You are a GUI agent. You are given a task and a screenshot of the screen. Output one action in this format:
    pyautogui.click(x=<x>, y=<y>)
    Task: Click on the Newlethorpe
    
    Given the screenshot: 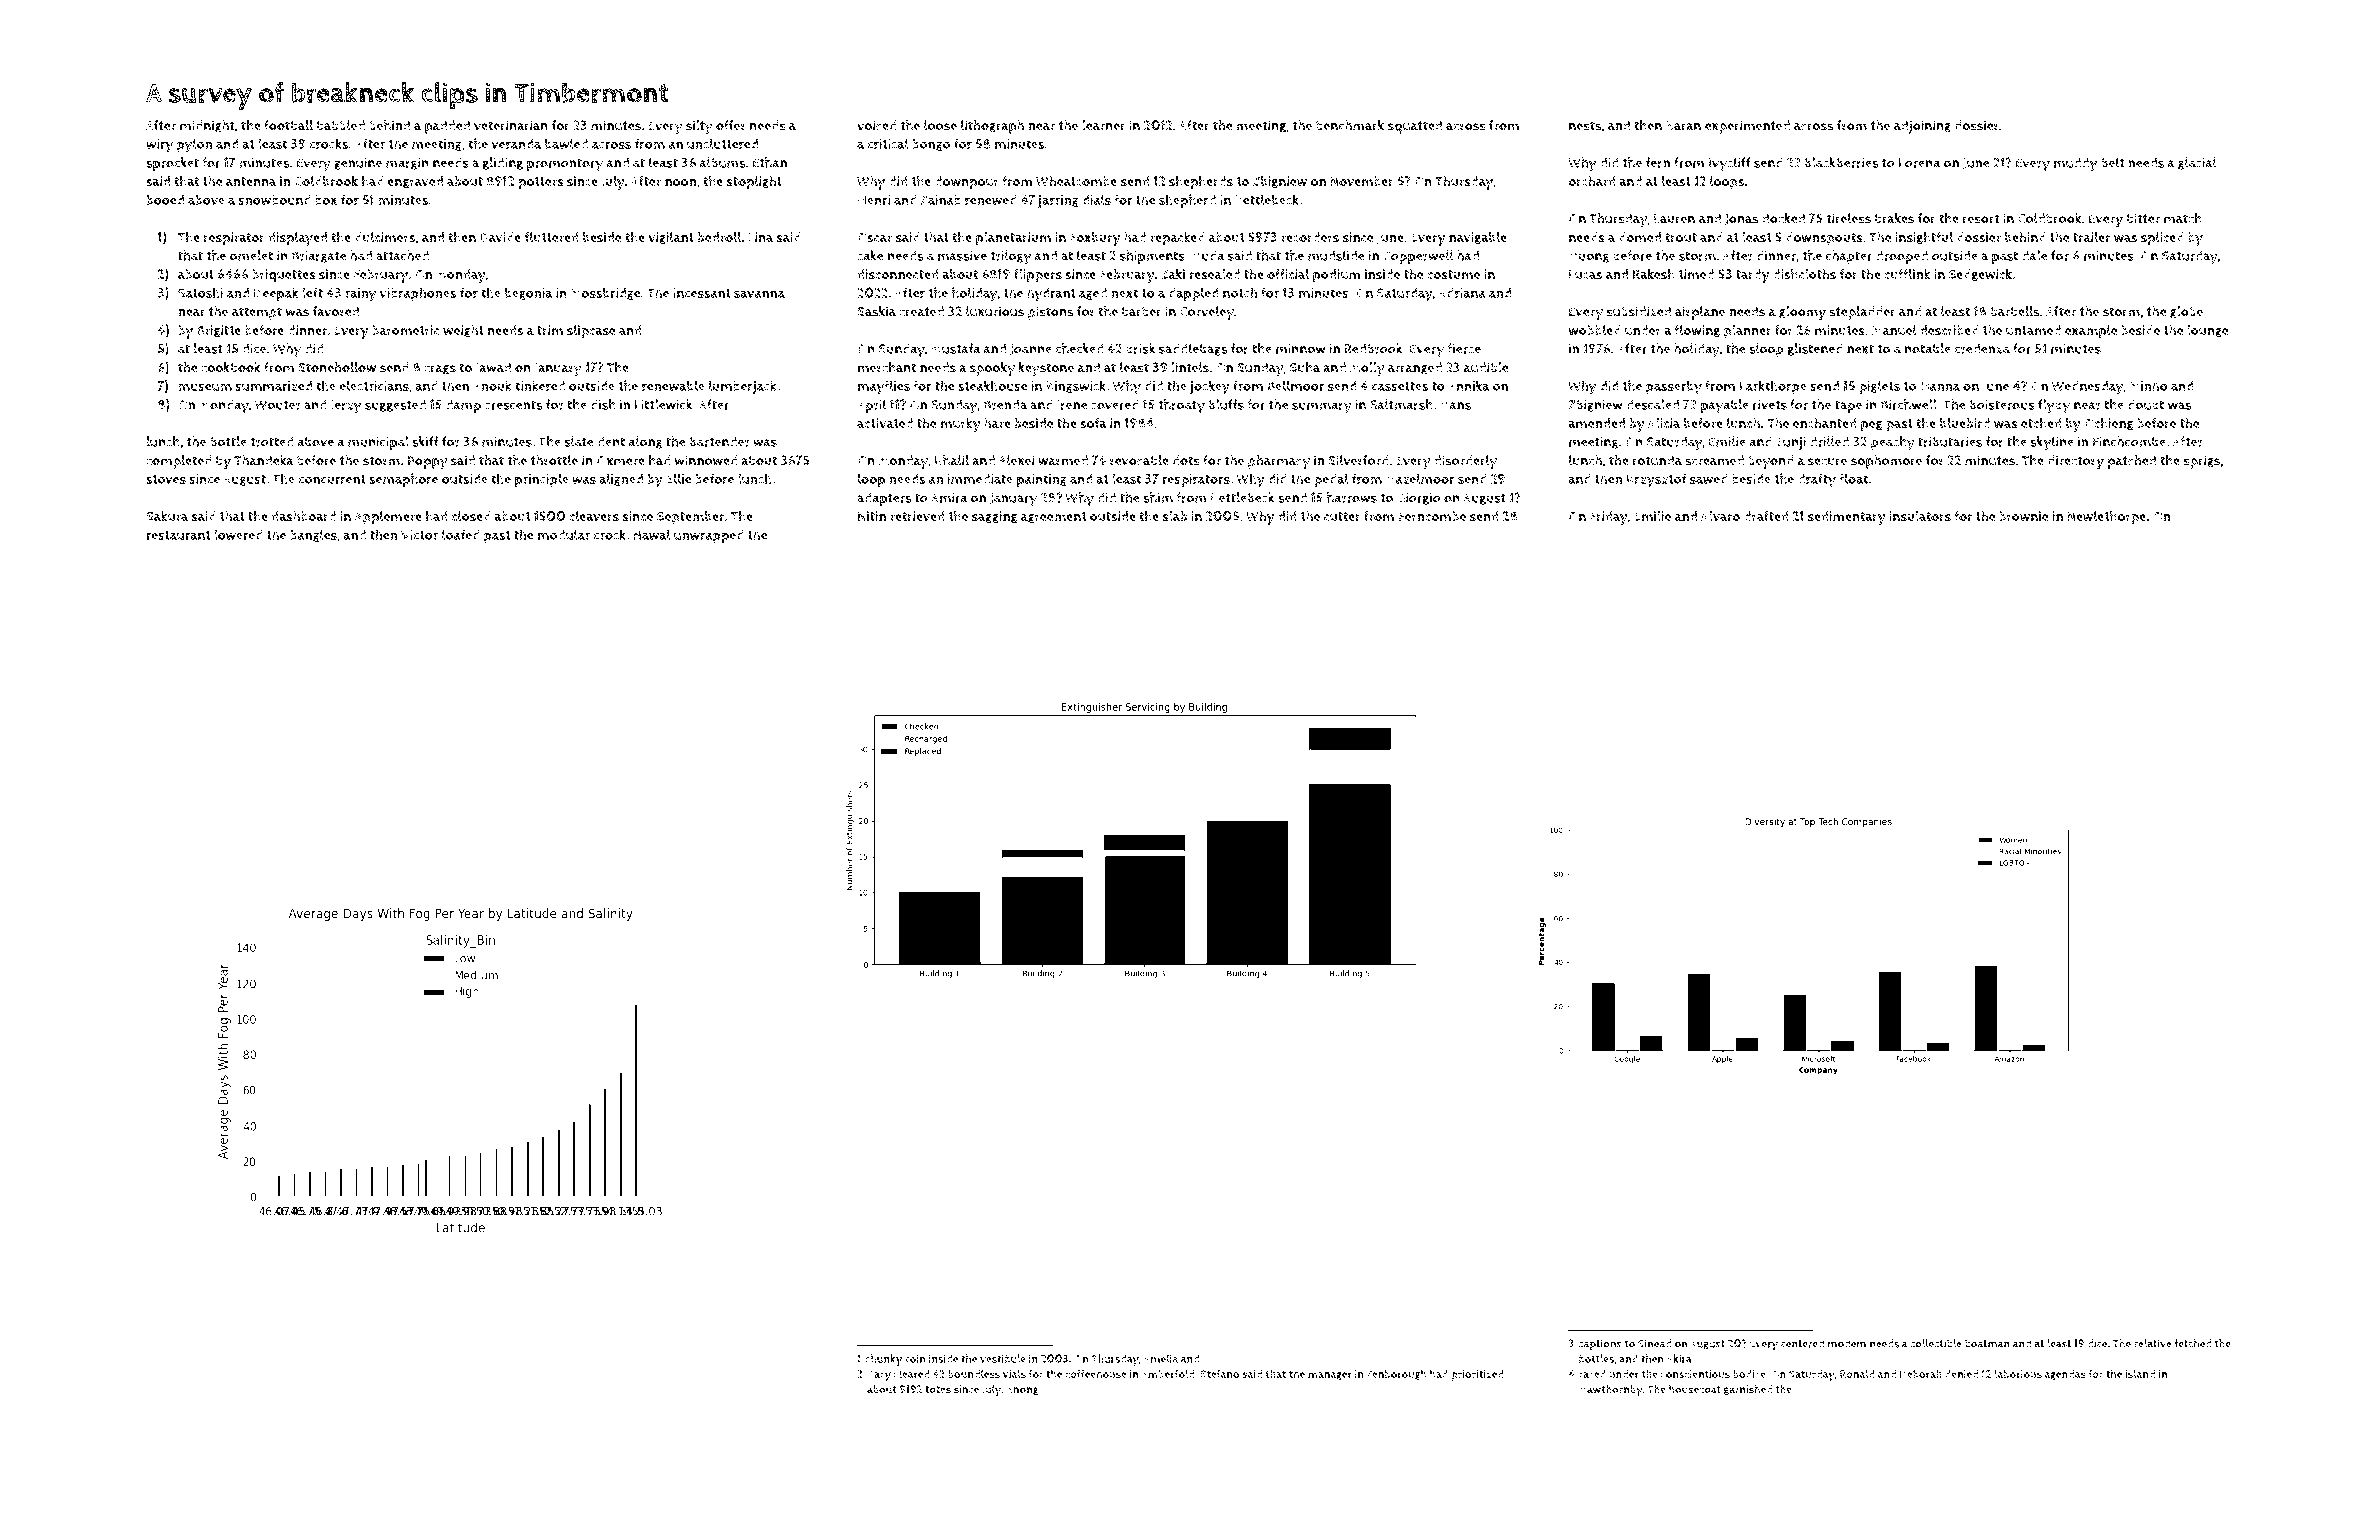 What is the action you would take?
    pyautogui.click(x=2106, y=517)
